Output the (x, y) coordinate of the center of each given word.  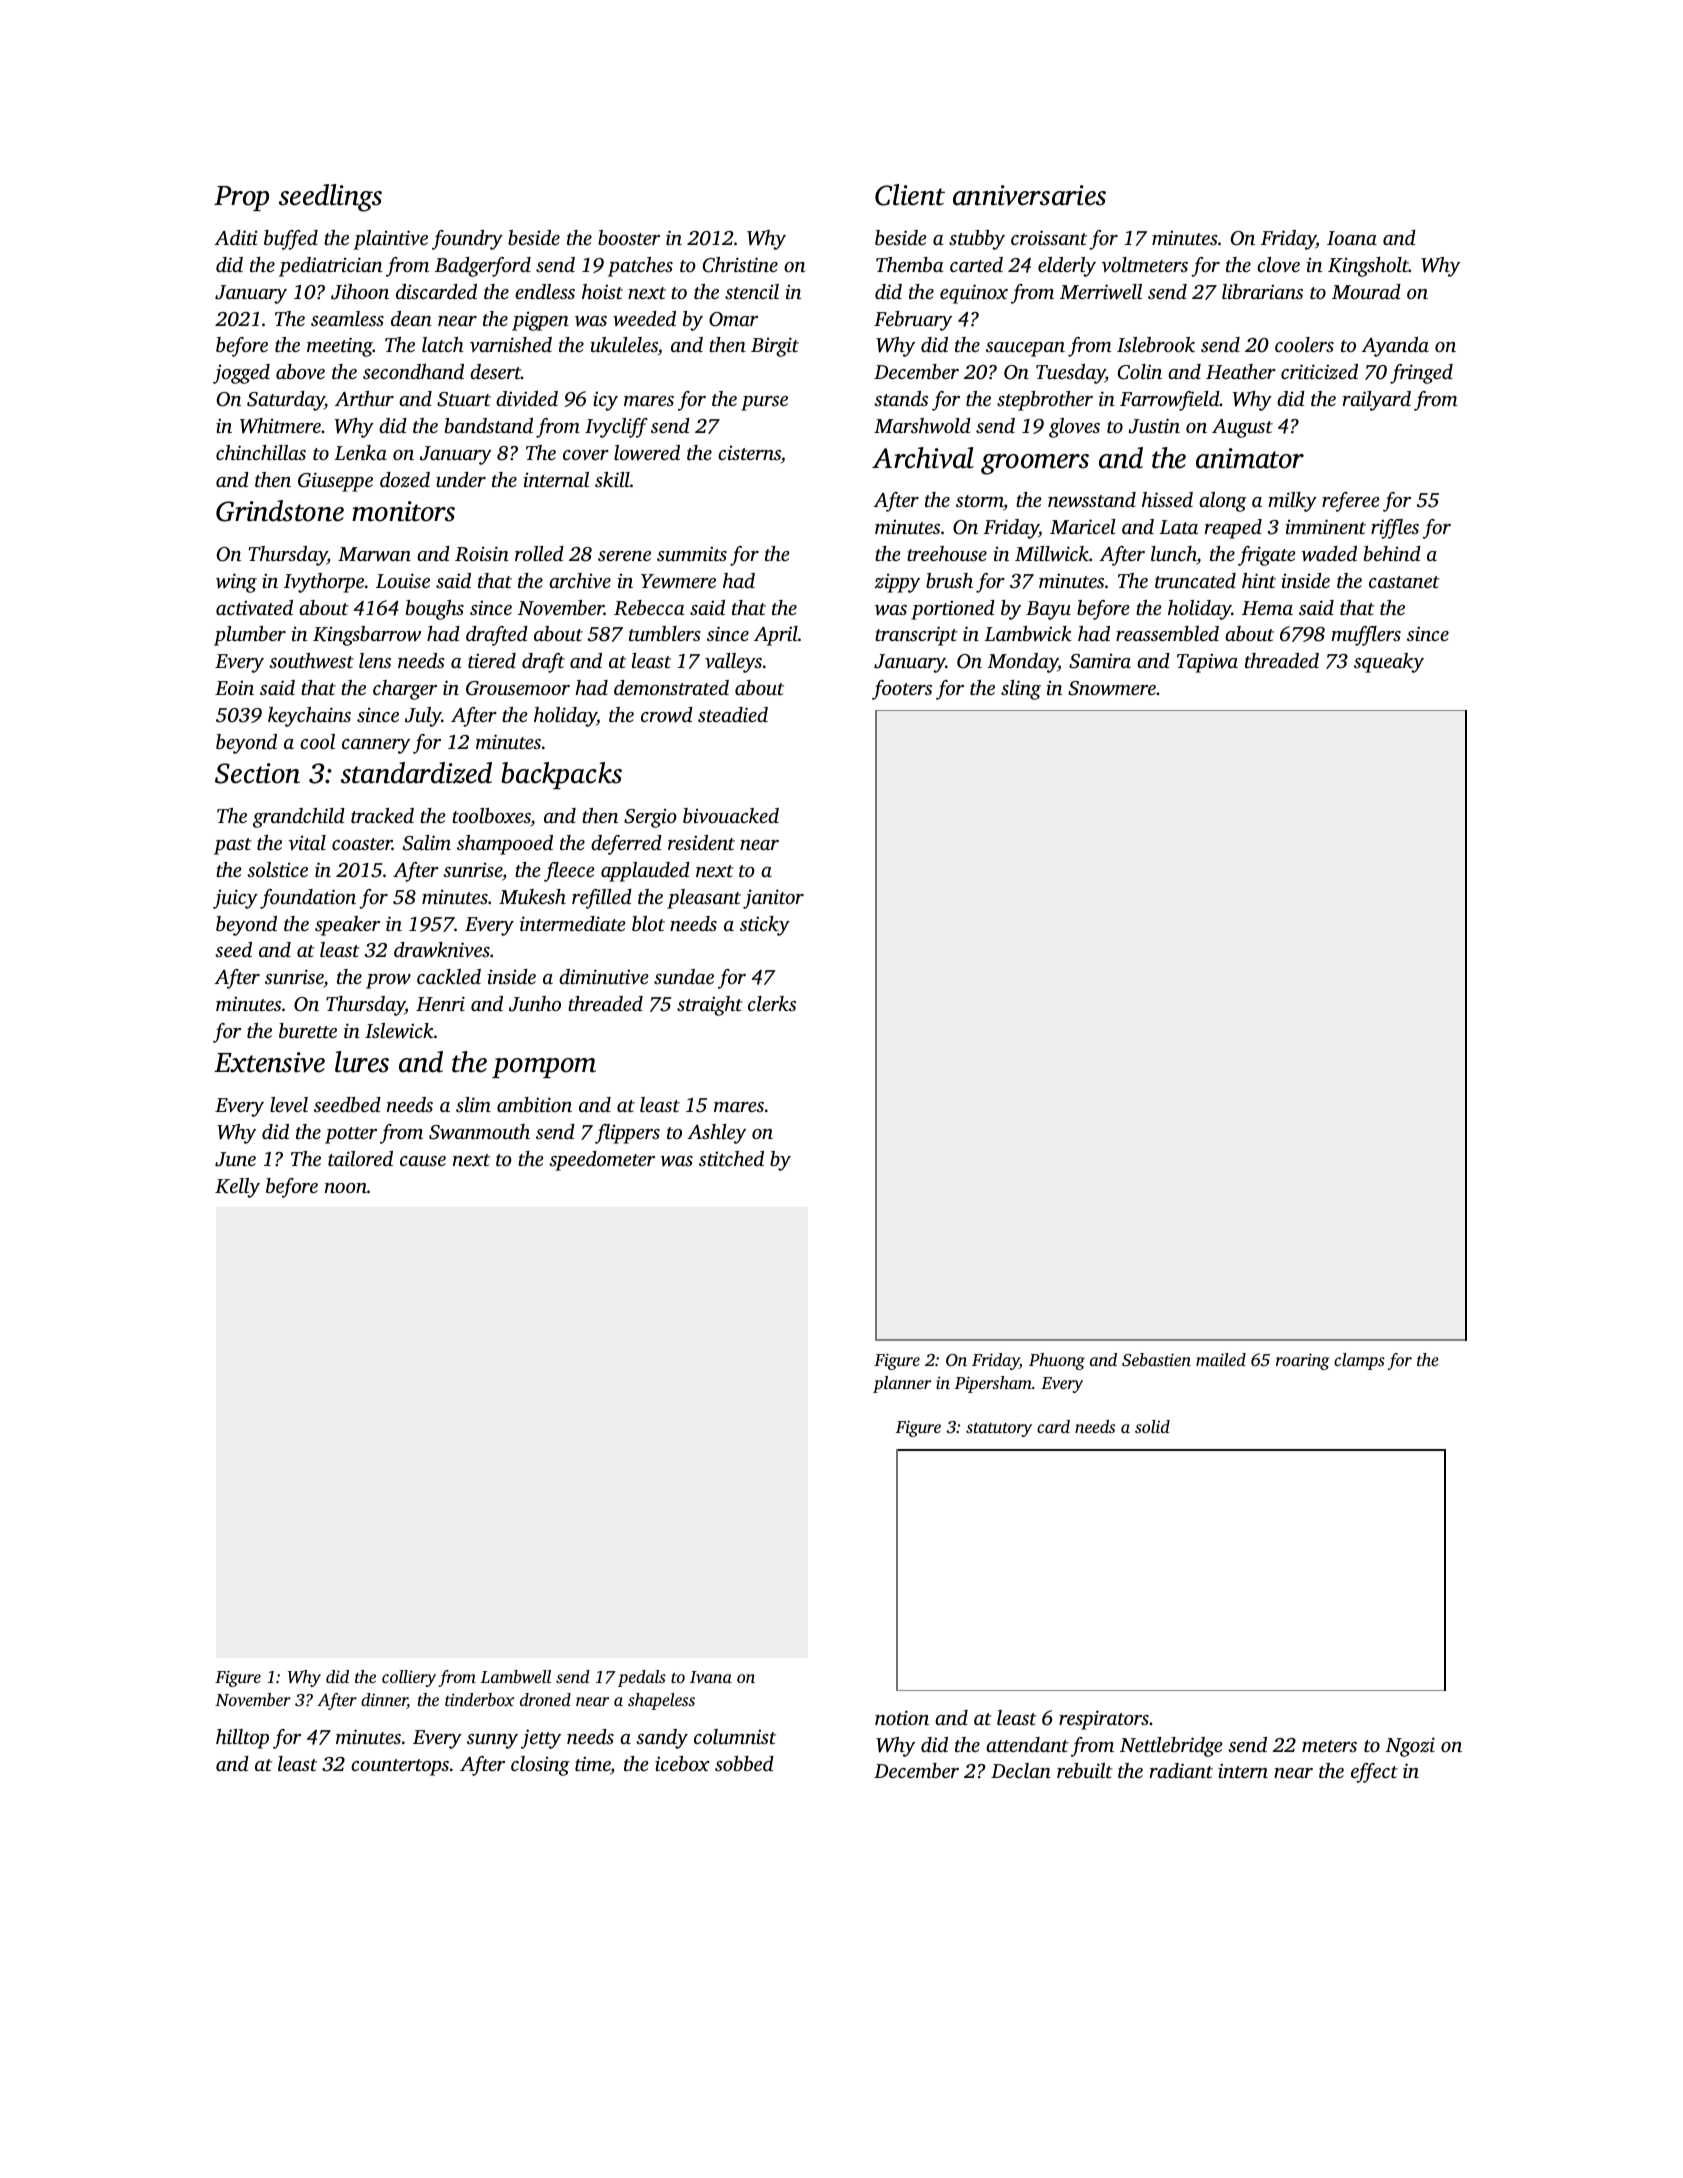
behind (1392, 553)
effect (1374, 1773)
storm (979, 501)
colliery (409, 1678)
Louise (403, 580)
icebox (682, 1763)
